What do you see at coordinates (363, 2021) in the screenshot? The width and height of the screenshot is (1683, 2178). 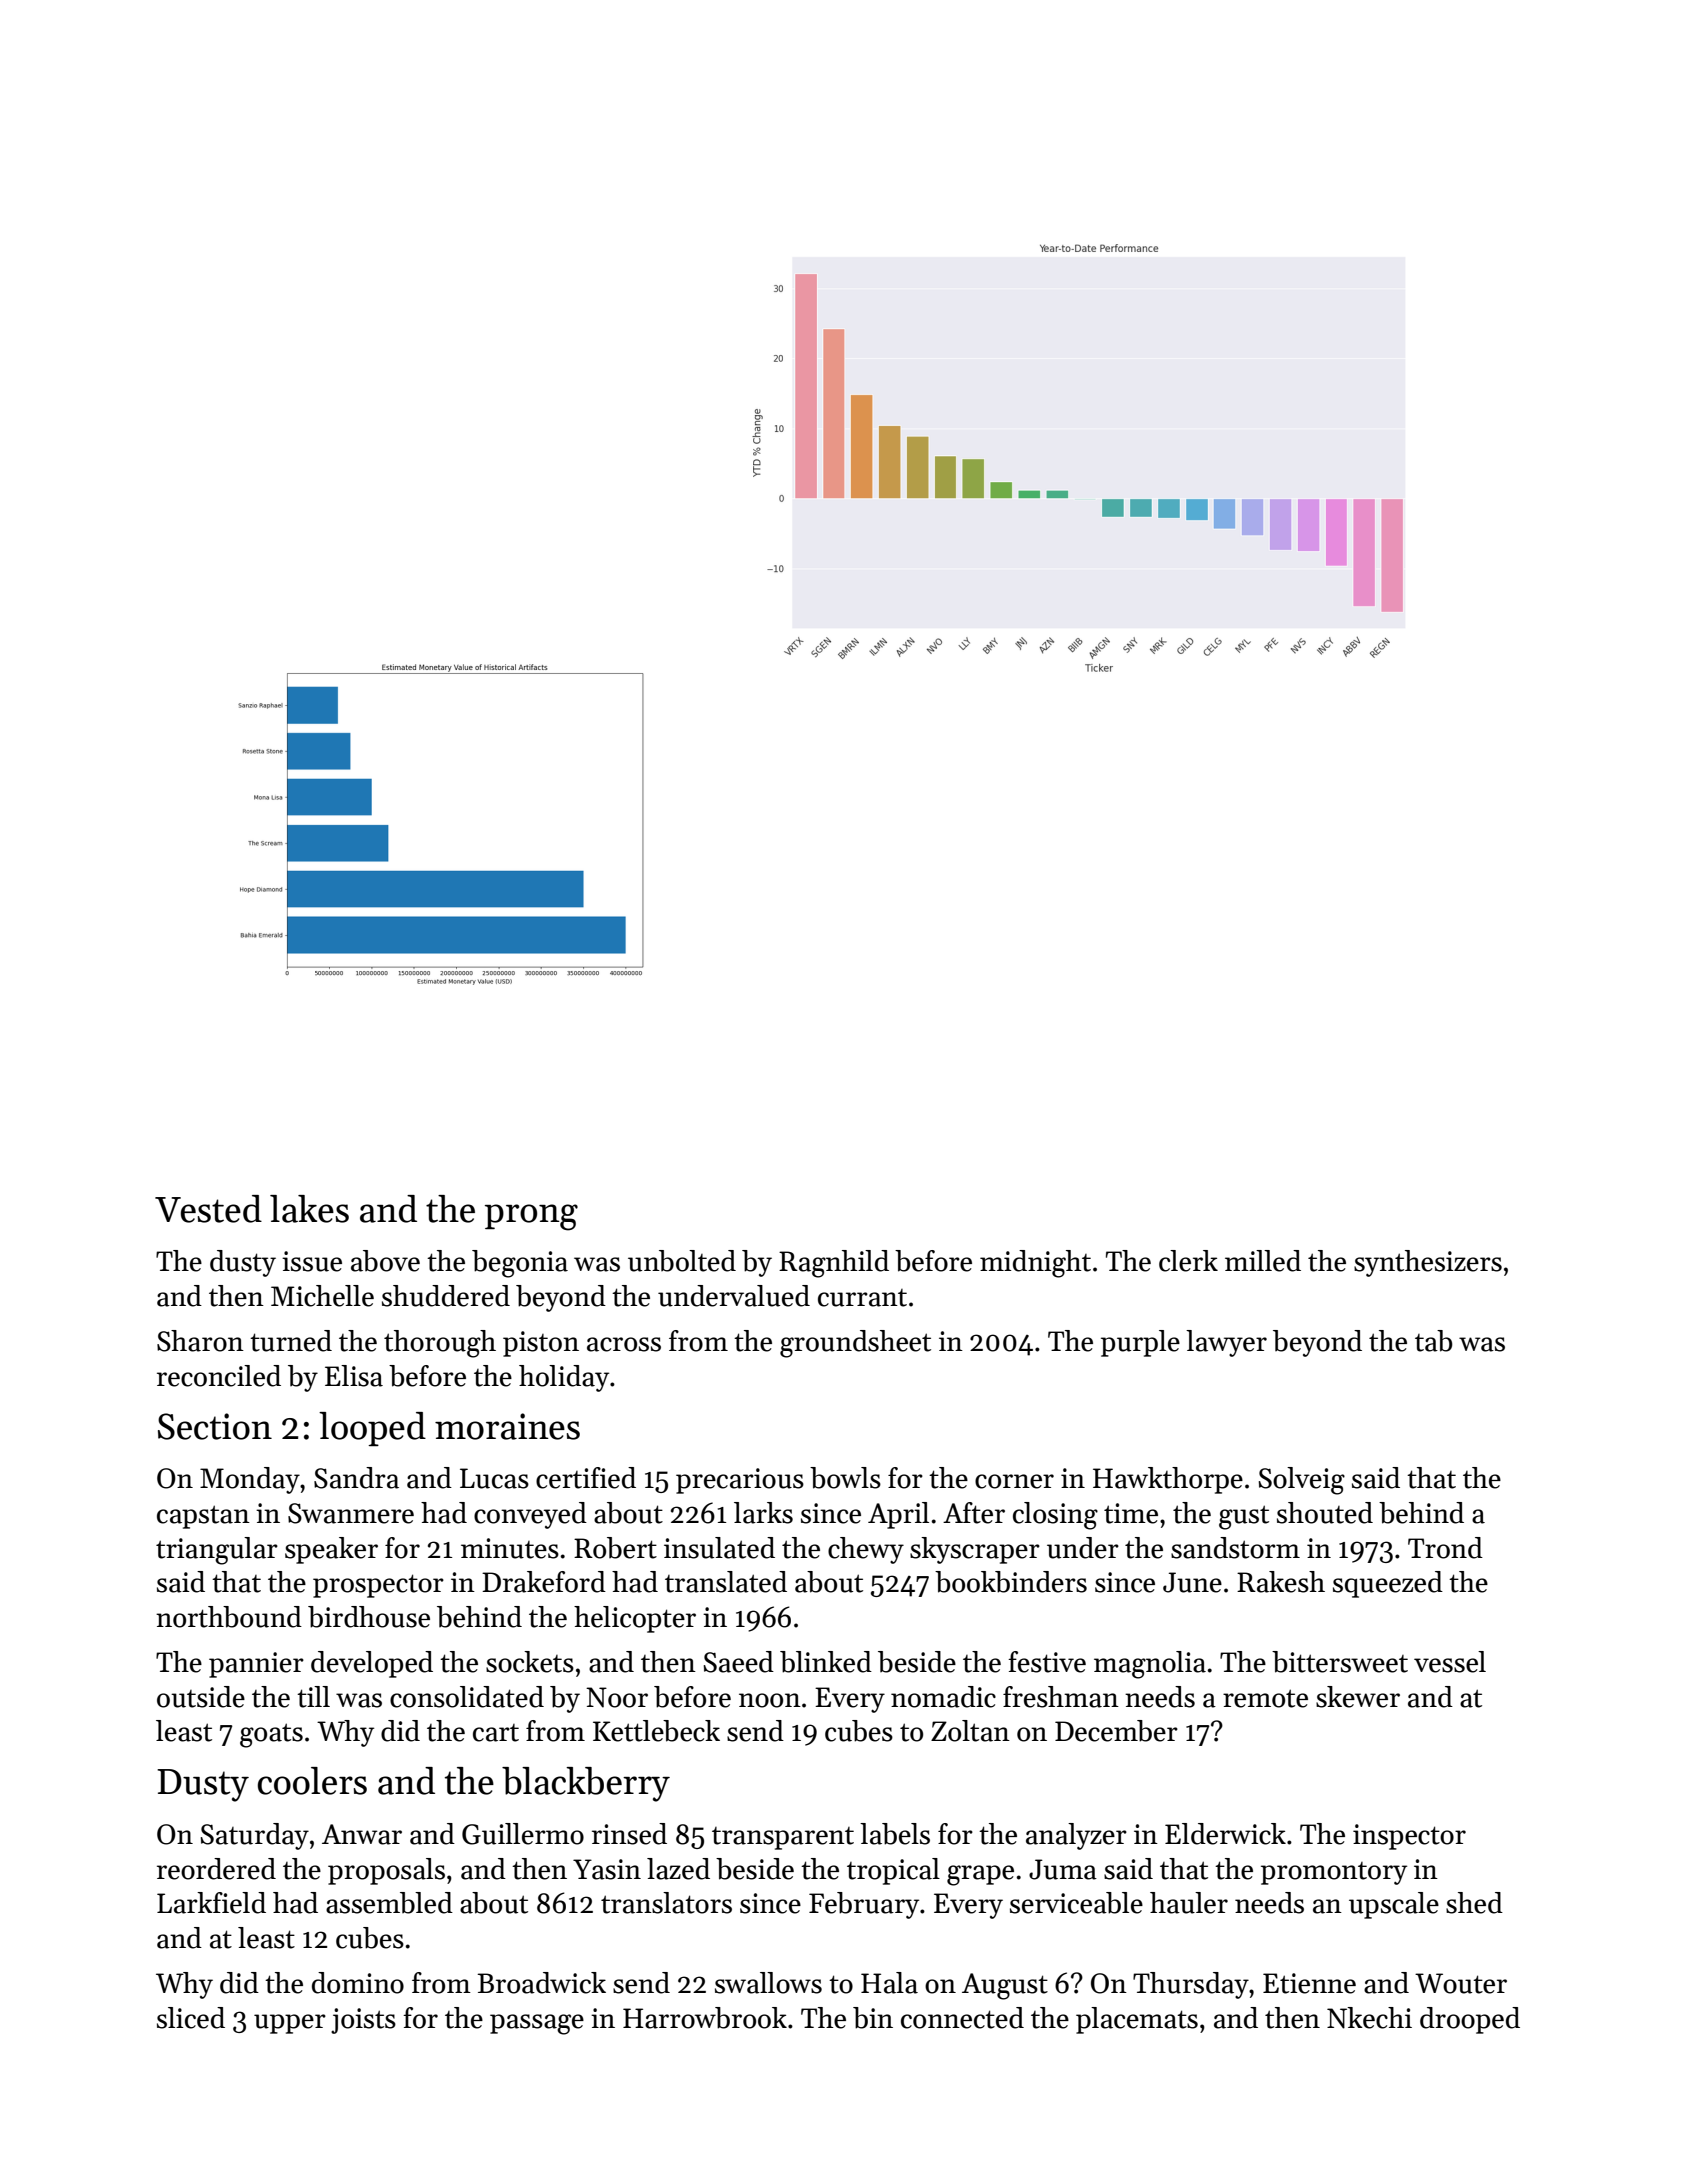 I see `joists` at bounding box center [363, 2021].
